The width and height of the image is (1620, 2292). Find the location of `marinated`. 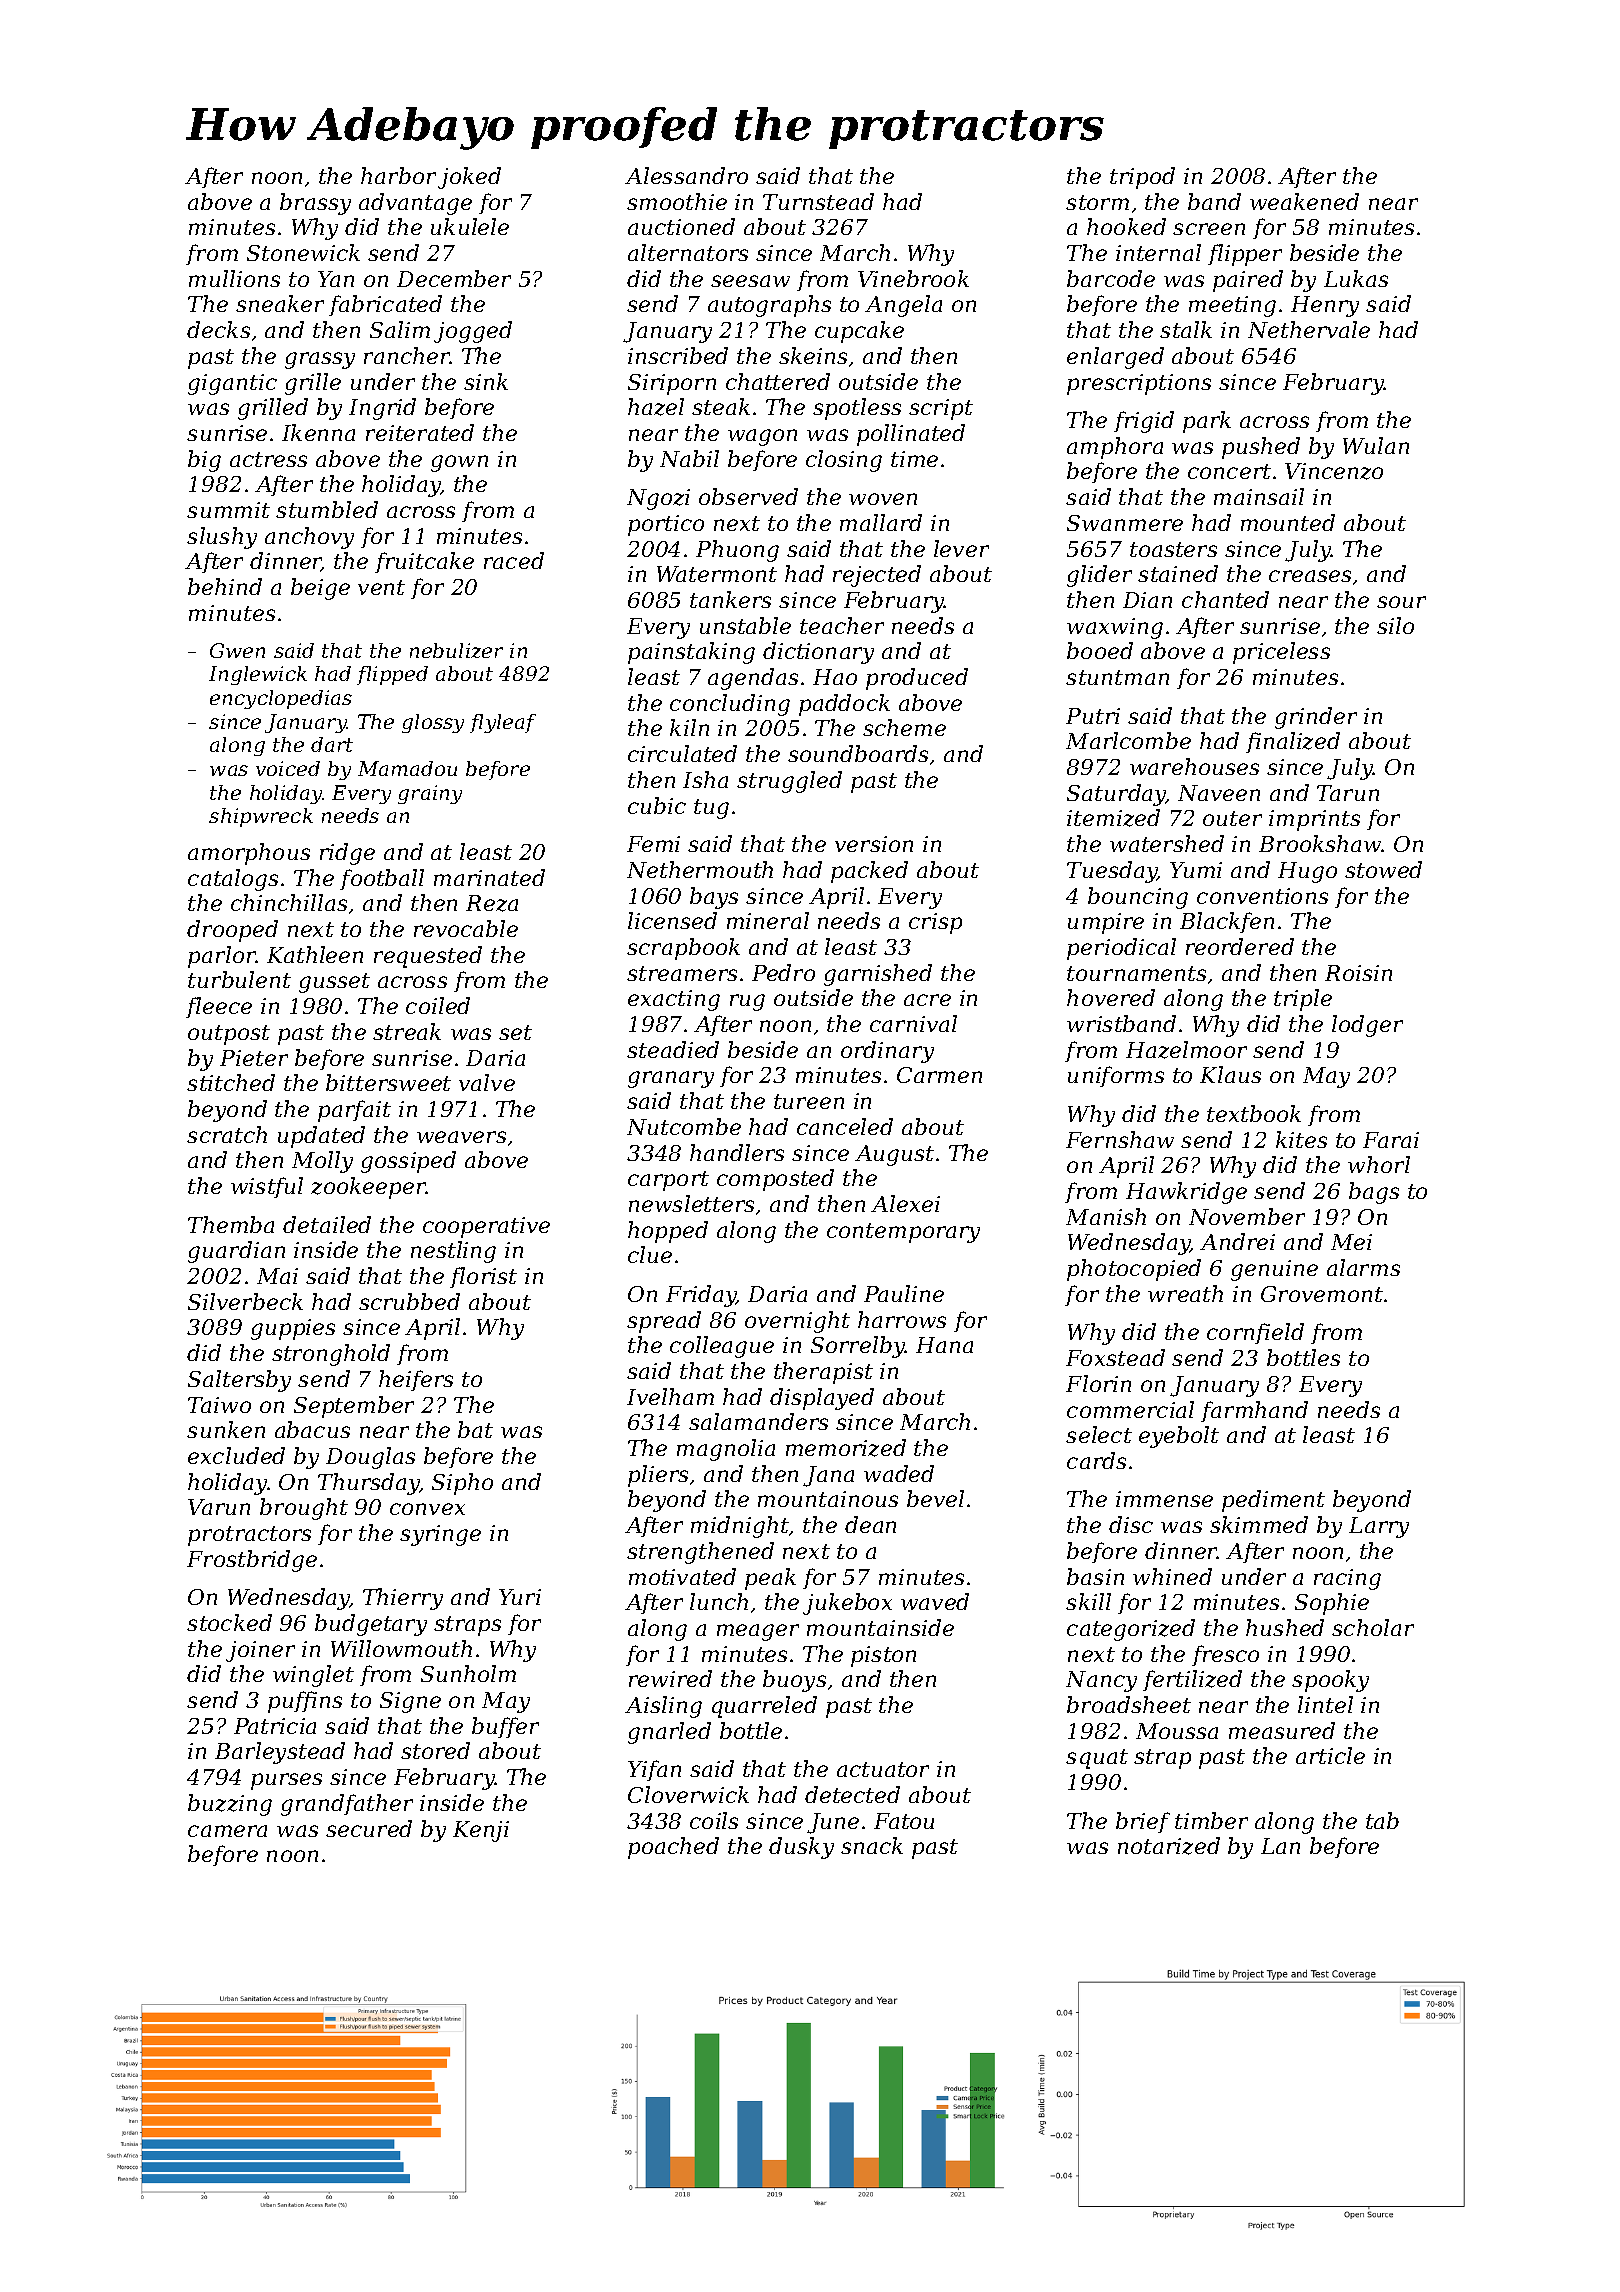

marinated is located at coordinates (489, 877).
